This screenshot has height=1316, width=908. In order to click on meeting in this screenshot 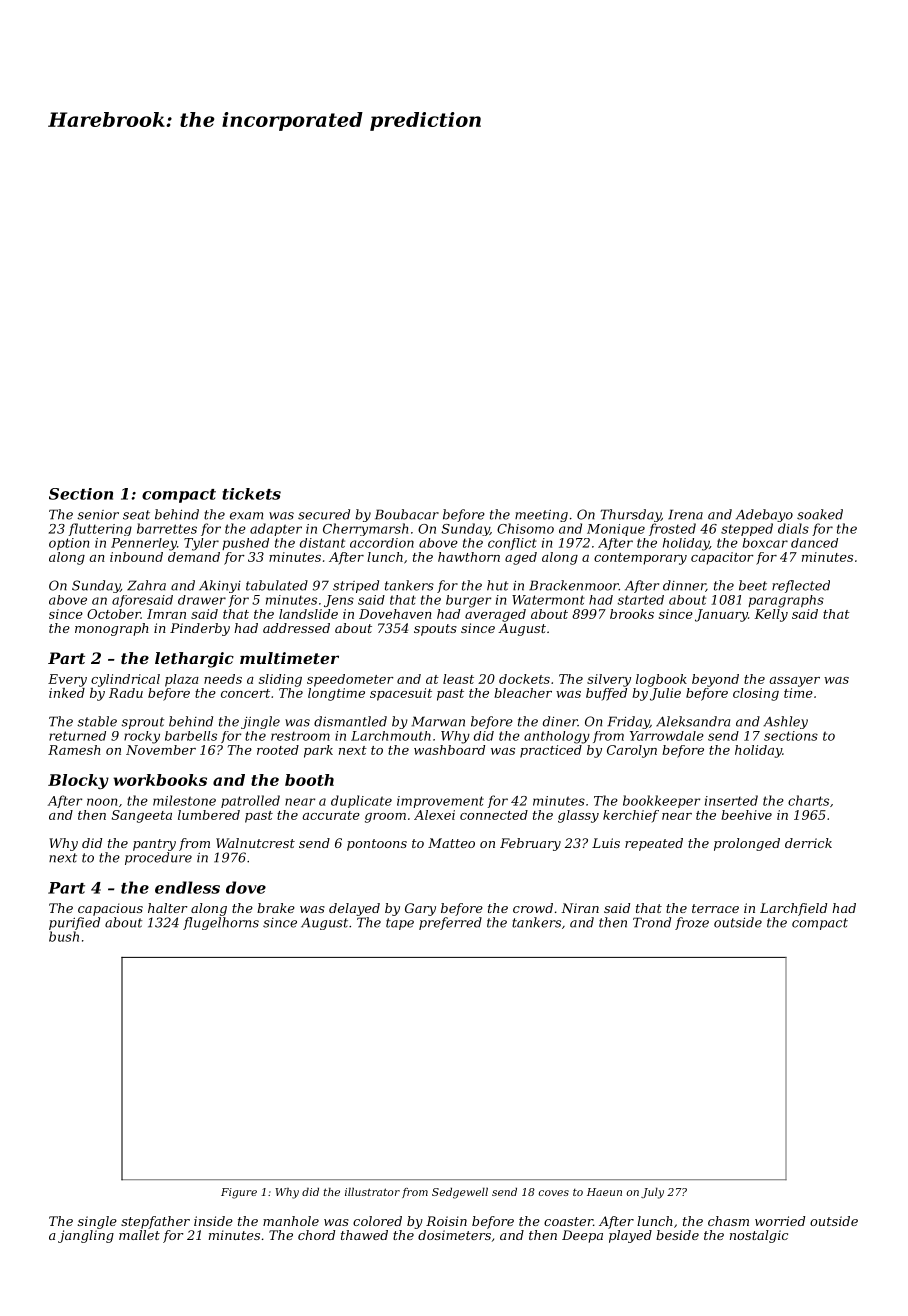, I will do `click(541, 516)`.
